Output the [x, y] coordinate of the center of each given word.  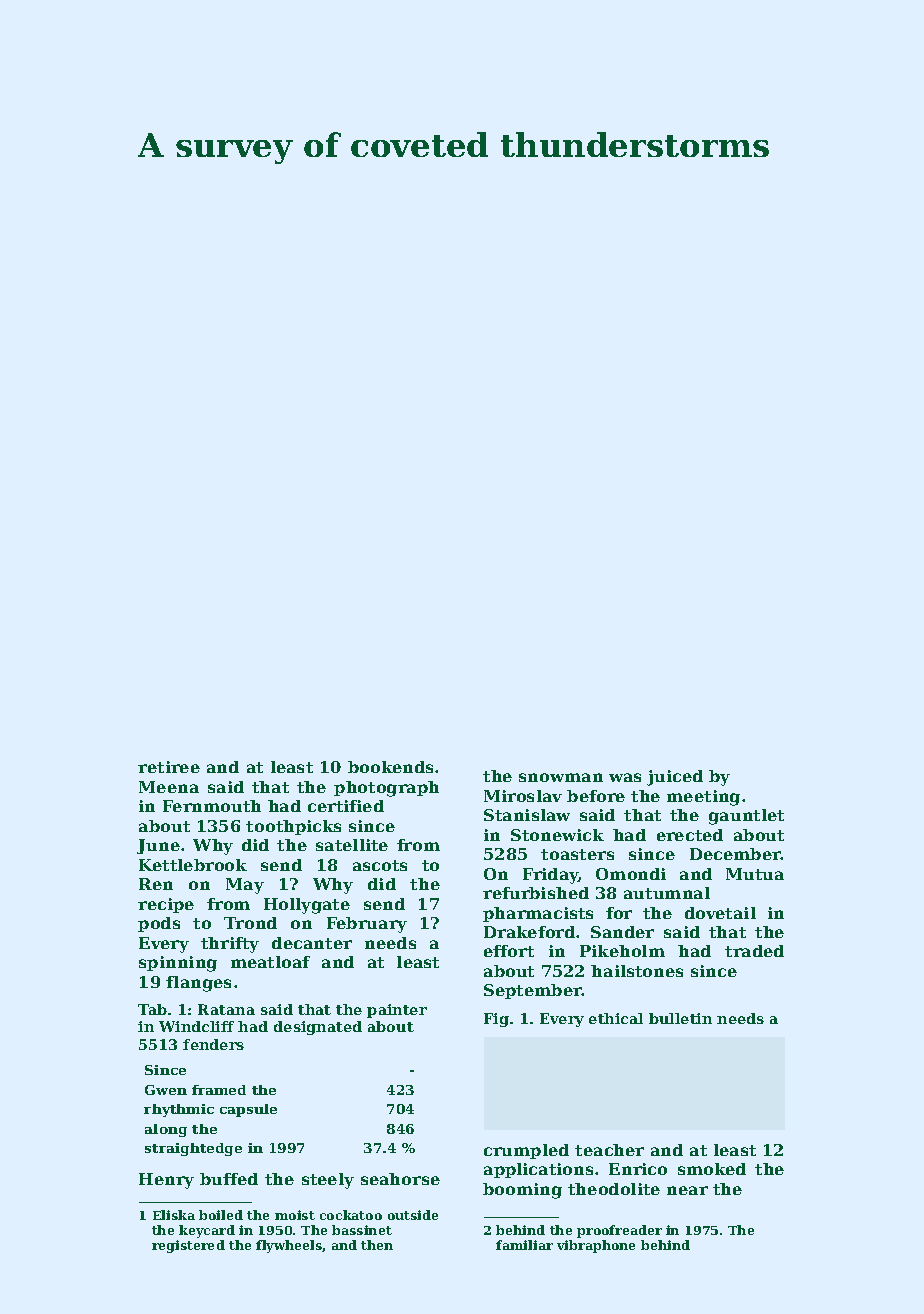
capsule [248, 1110]
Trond [250, 923]
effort [509, 951]
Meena [169, 787]
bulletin [680, 1018]
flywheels [289, 1246]
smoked [712, 1169]
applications [538, 1170]
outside [413, 1215]
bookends [390, 767]
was [625, 777]
